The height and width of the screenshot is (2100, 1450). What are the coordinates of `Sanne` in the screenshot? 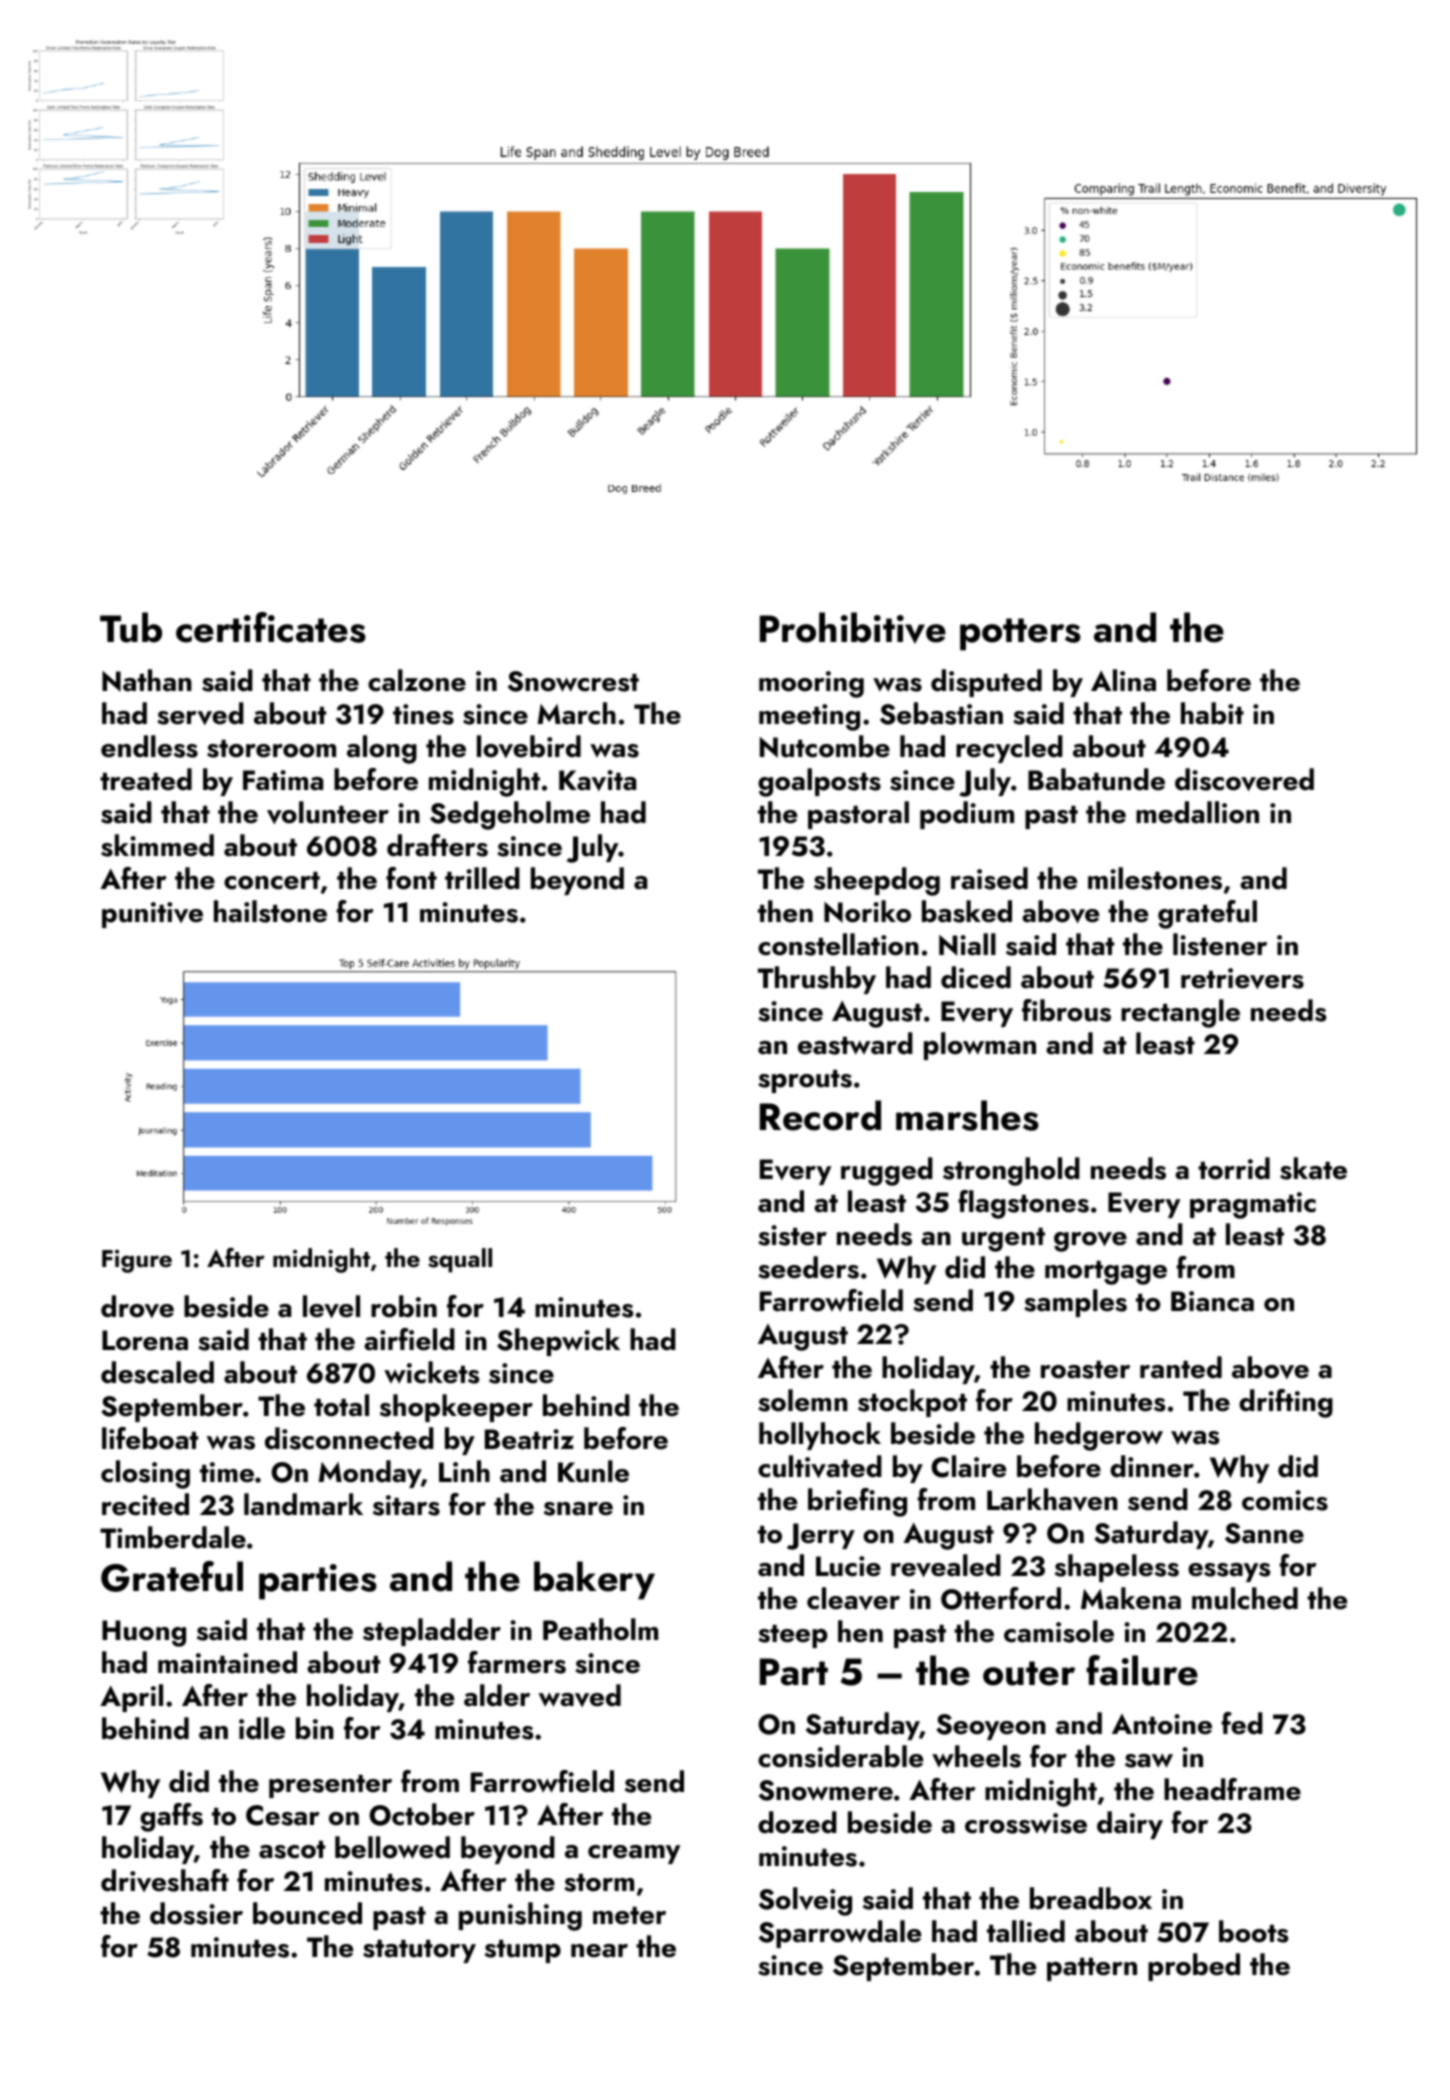 It's located at (1264, 1533).
